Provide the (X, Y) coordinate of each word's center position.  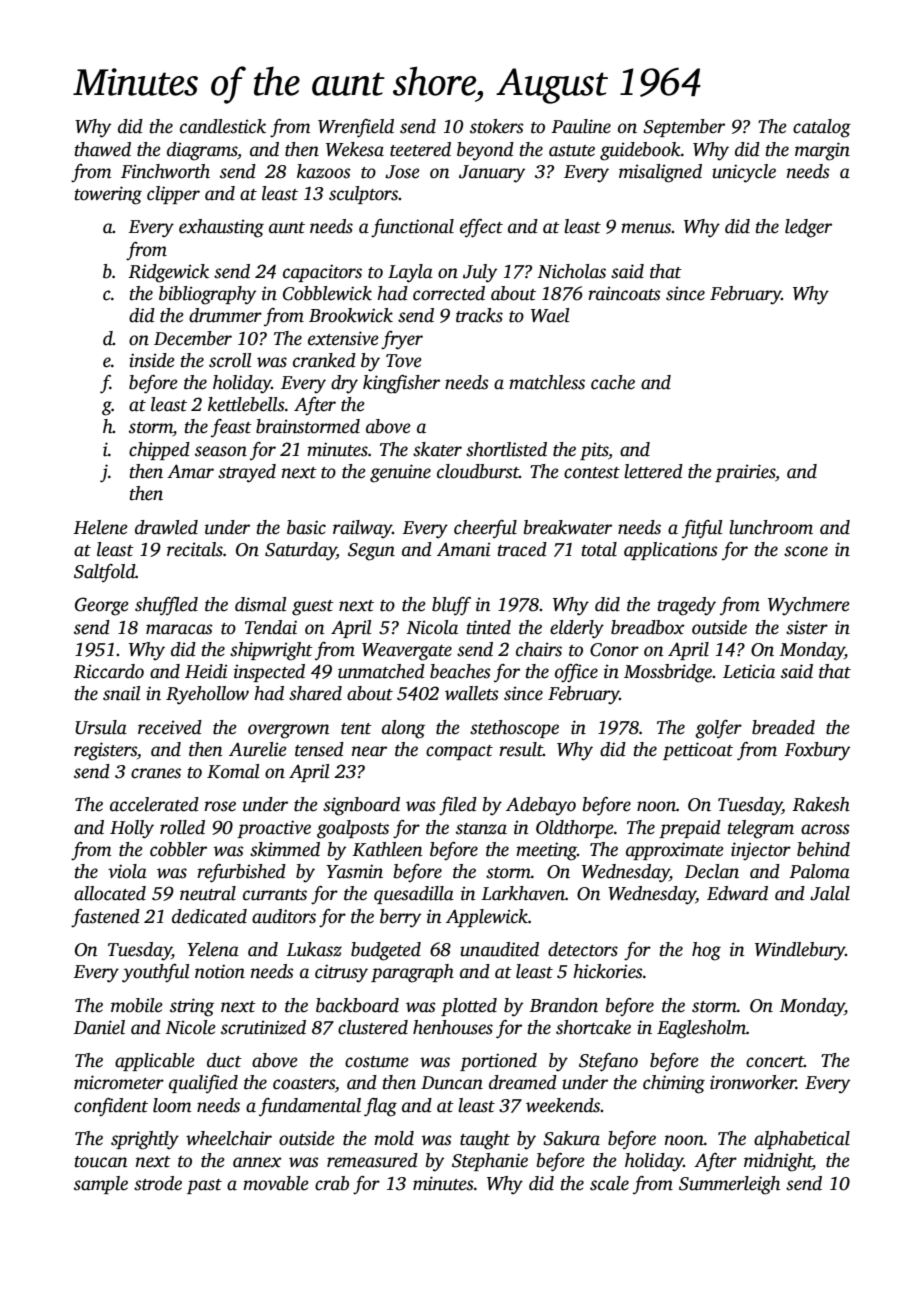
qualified (203, 1084)
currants (275, 895)
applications (671, 551)
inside (152, 360)
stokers (497, 126)
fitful (702, 529)
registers (105, 751)
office (576, 673)
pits (594, 451)
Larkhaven (523, 893)
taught (485, 1140)
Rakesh (821, 804)
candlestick (223, 126)
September (684, 128)
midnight (778, 1162)
